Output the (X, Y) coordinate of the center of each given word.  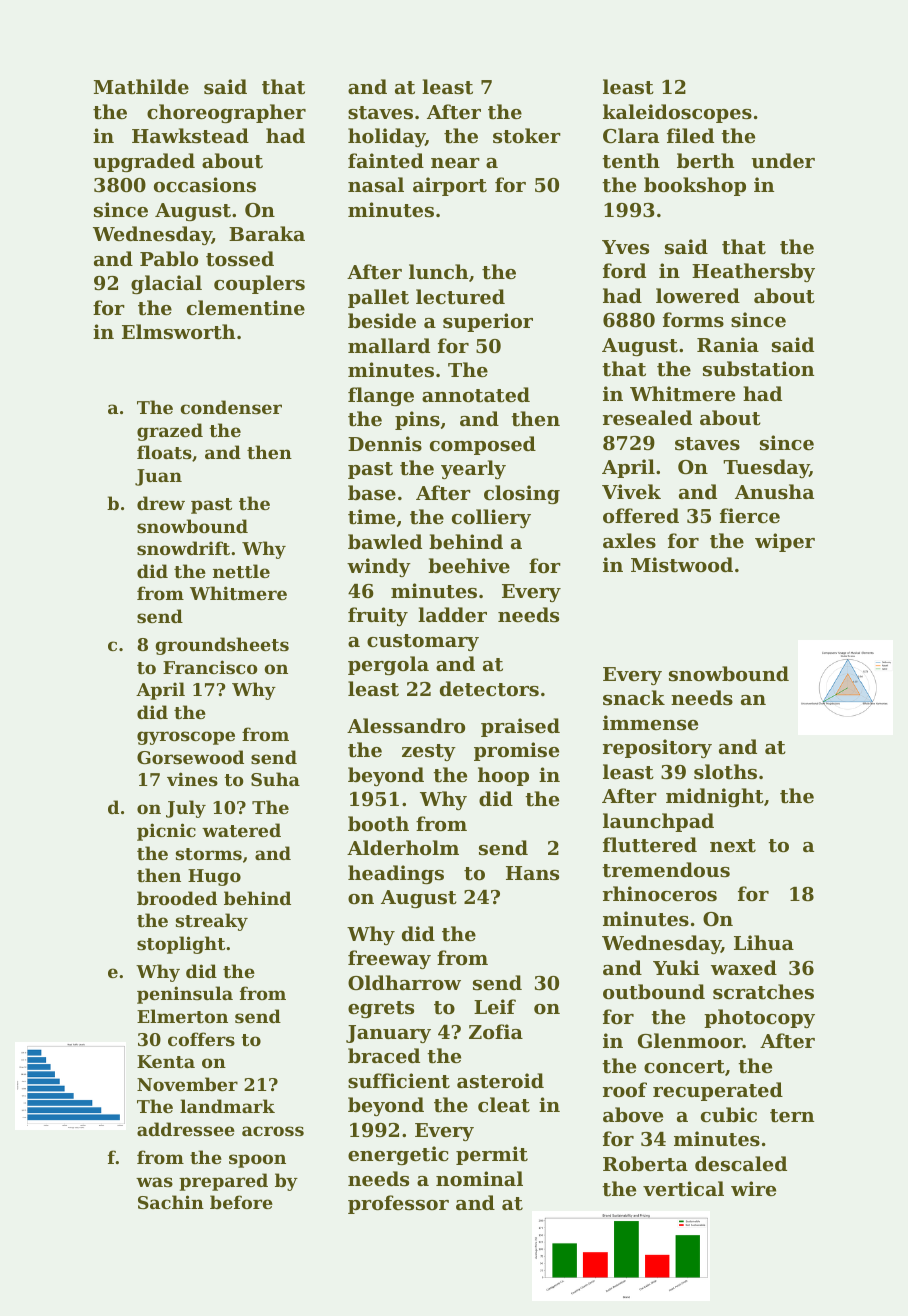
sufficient (399, 1081)
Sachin (171, 1202)
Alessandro (406, 726)
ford (624, 270)
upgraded (144, 162)
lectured (460, 297)
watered (241, 830)
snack (634, 698)
